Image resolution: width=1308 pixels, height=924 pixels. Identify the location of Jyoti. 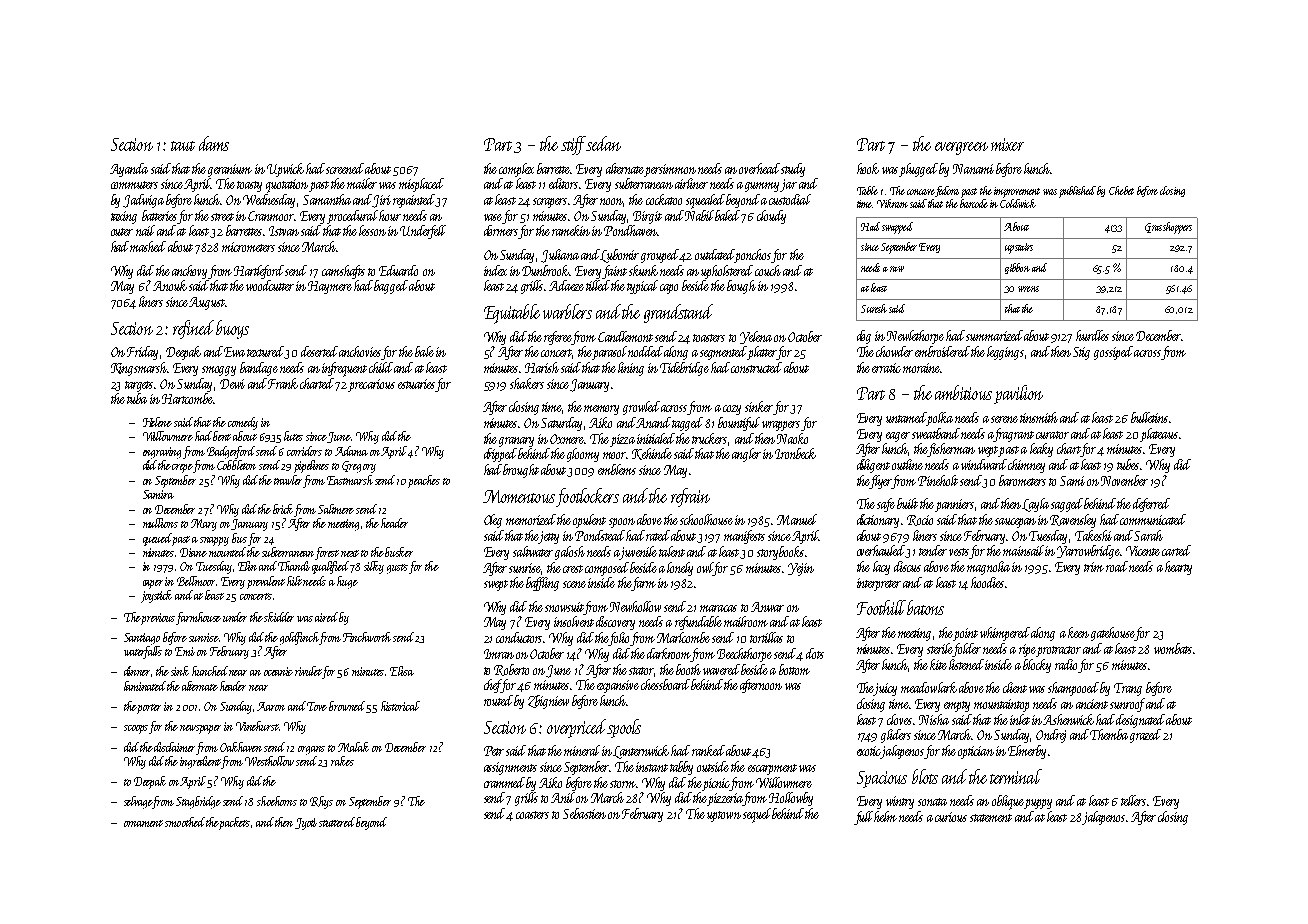
(306, 824).
